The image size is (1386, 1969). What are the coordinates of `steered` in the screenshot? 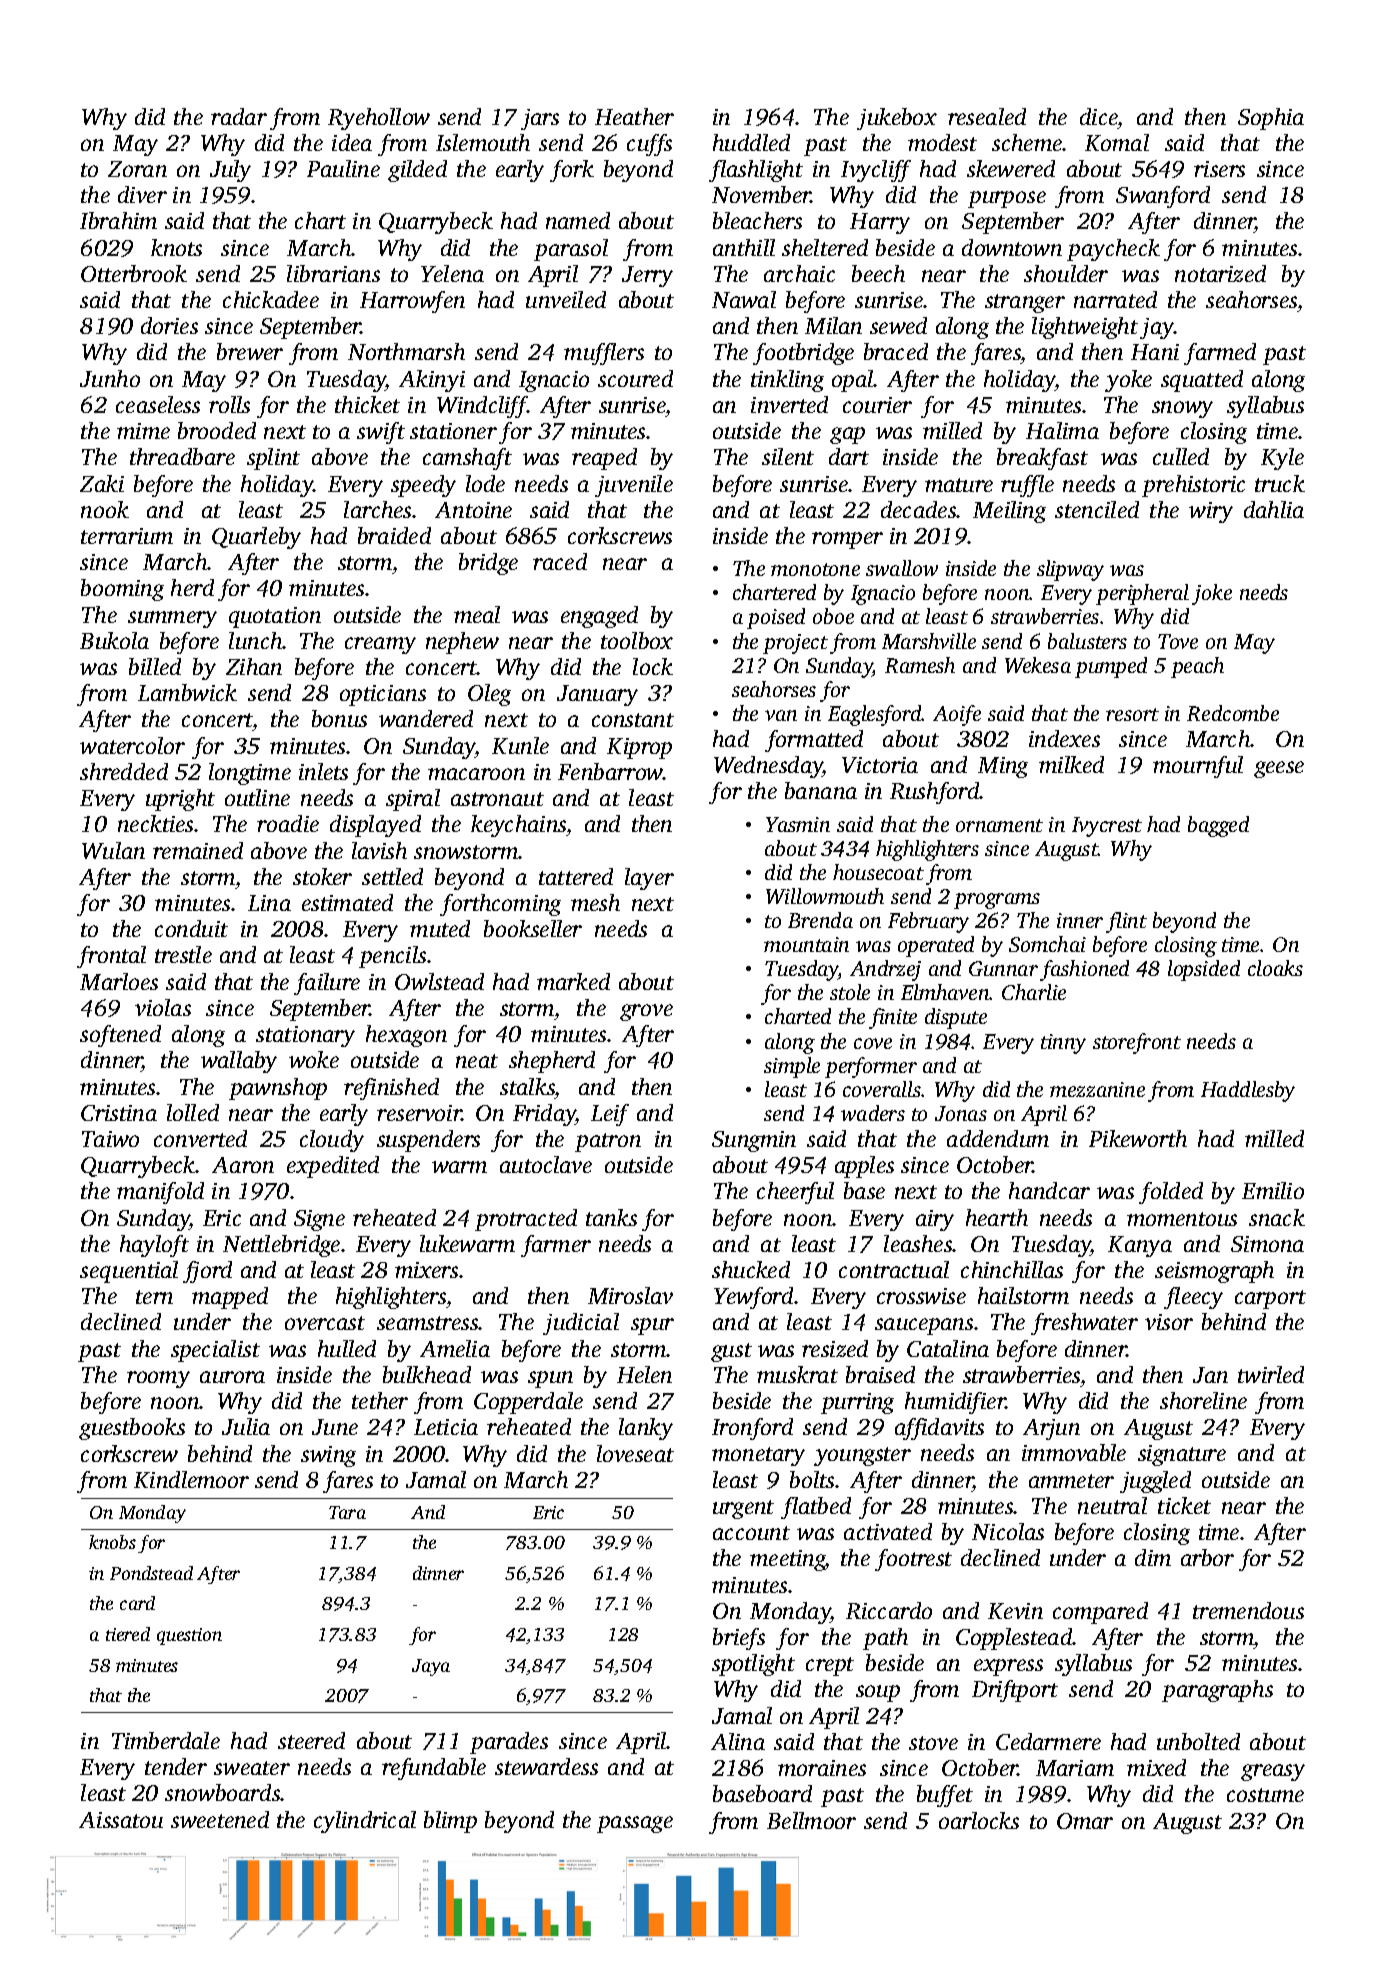 It's located at (311, 1740).
